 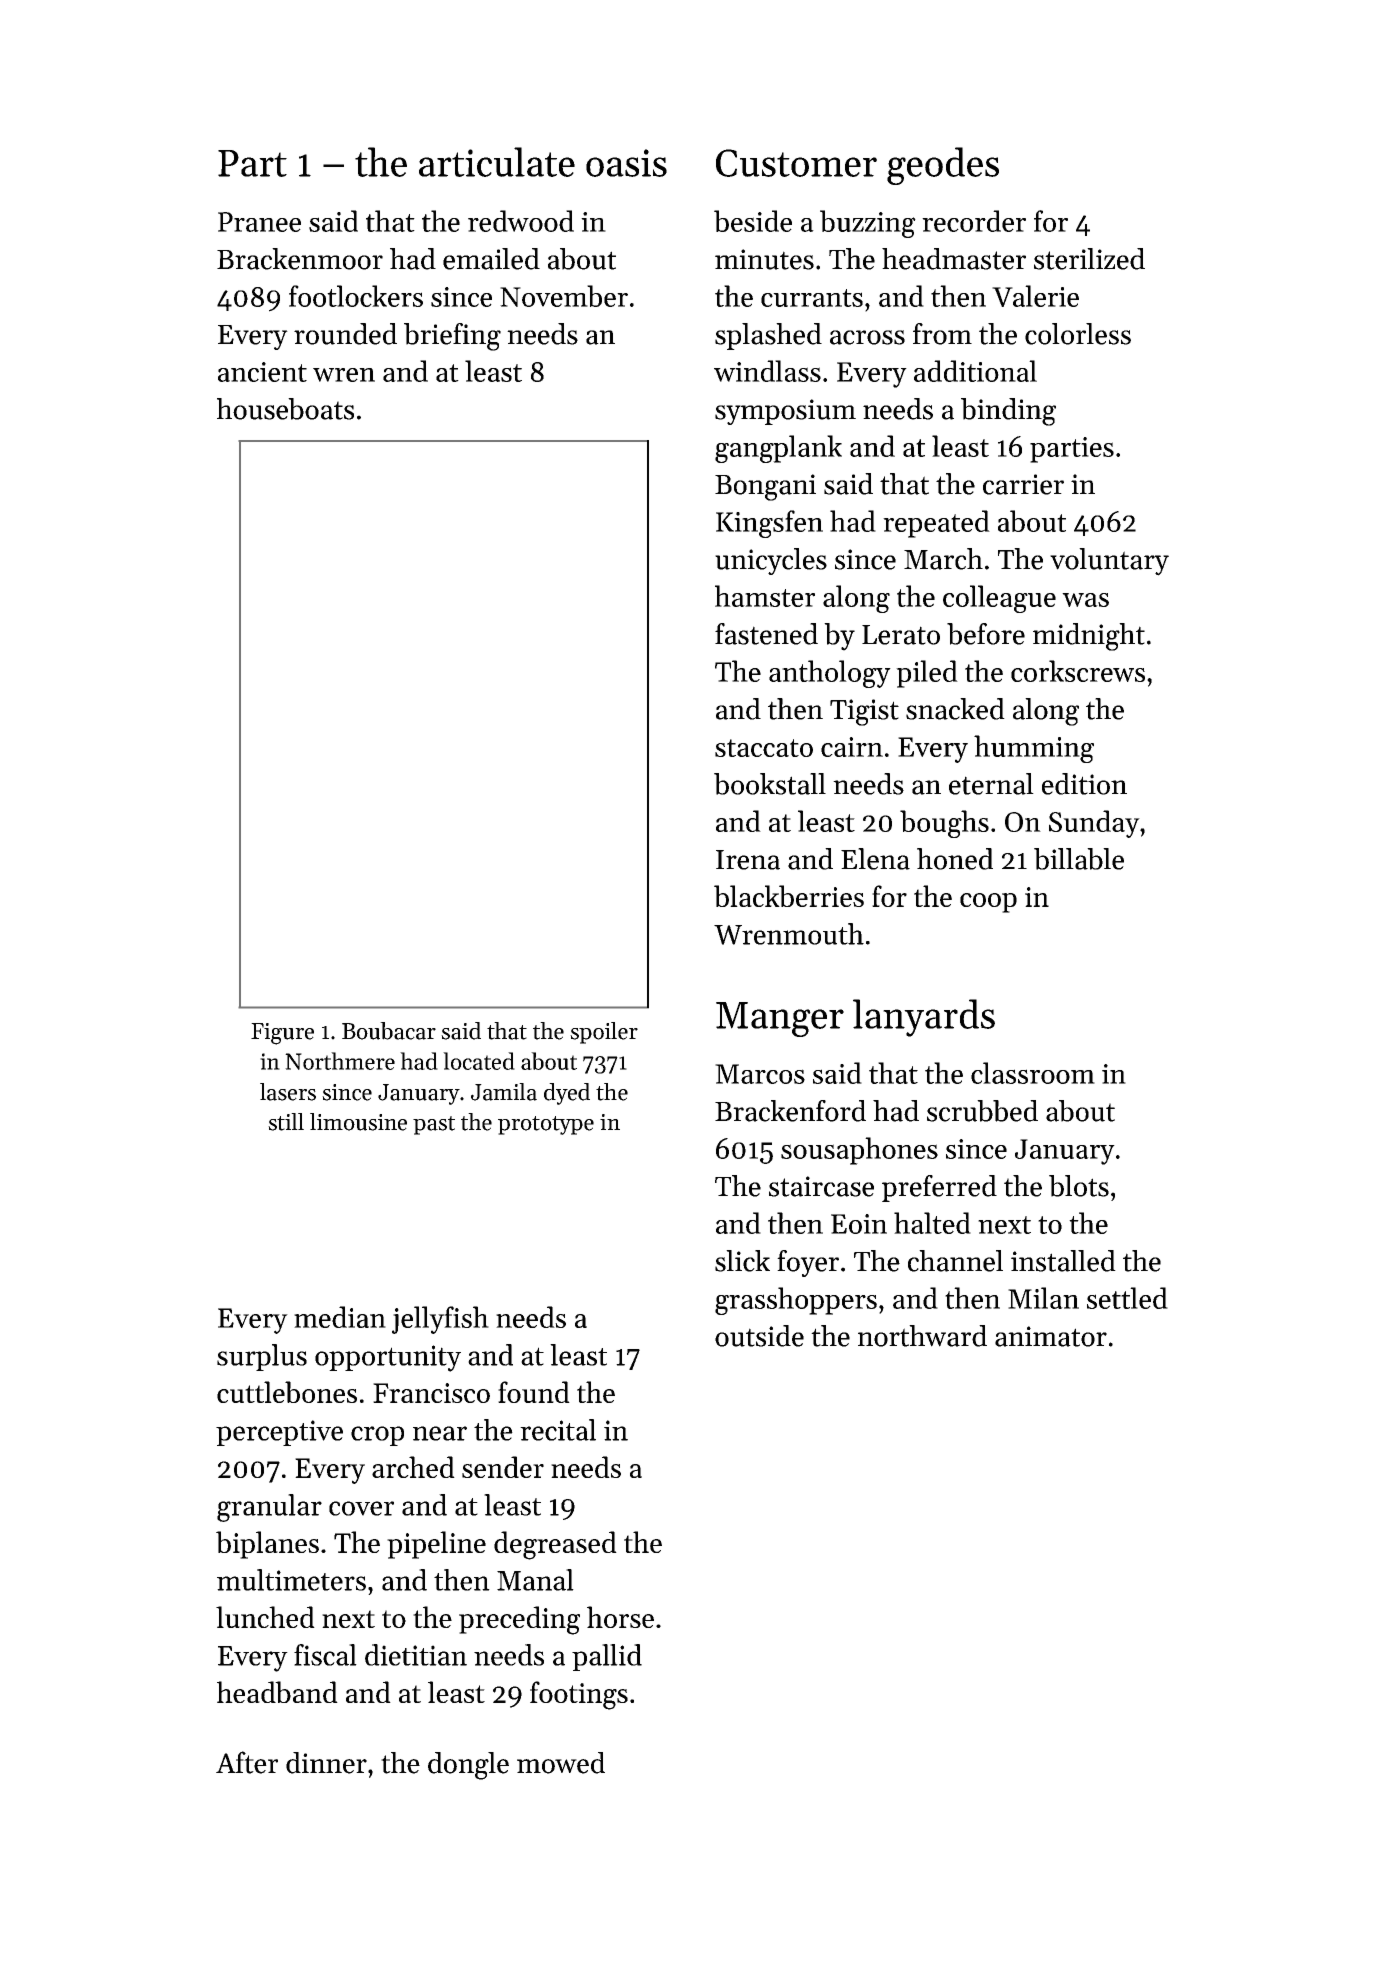 I want to click on Figure, so click(x=282, y=1034).
